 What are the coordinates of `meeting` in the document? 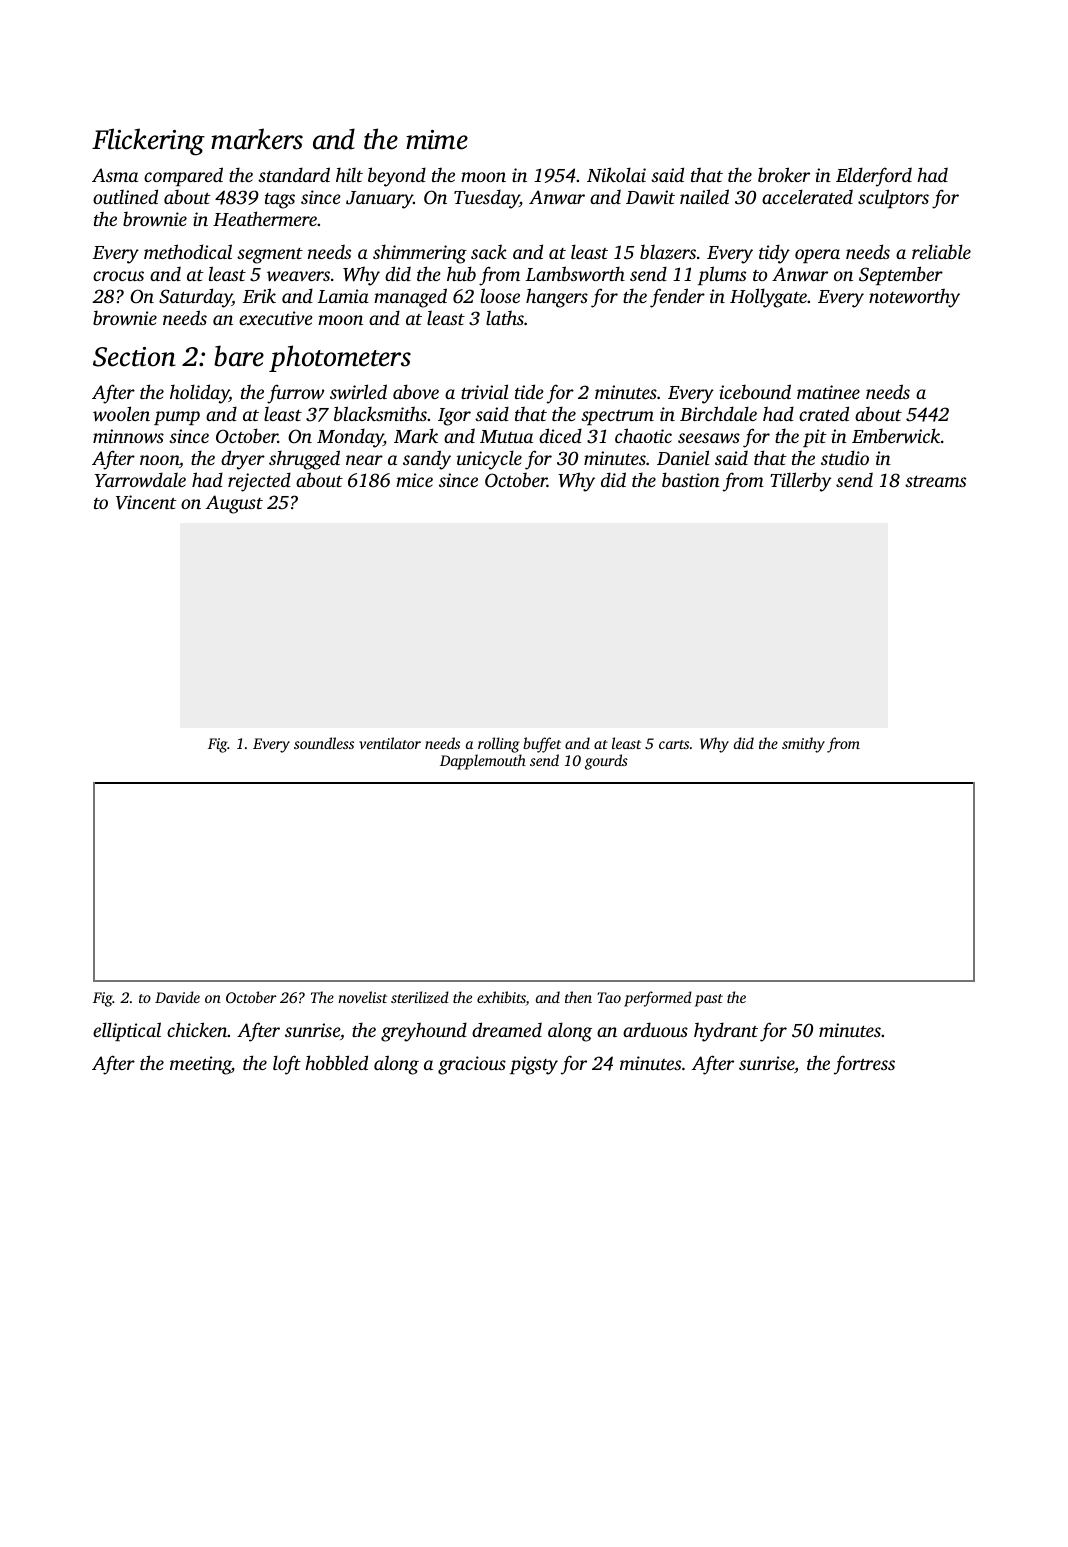 It's located at (200, 1065).
